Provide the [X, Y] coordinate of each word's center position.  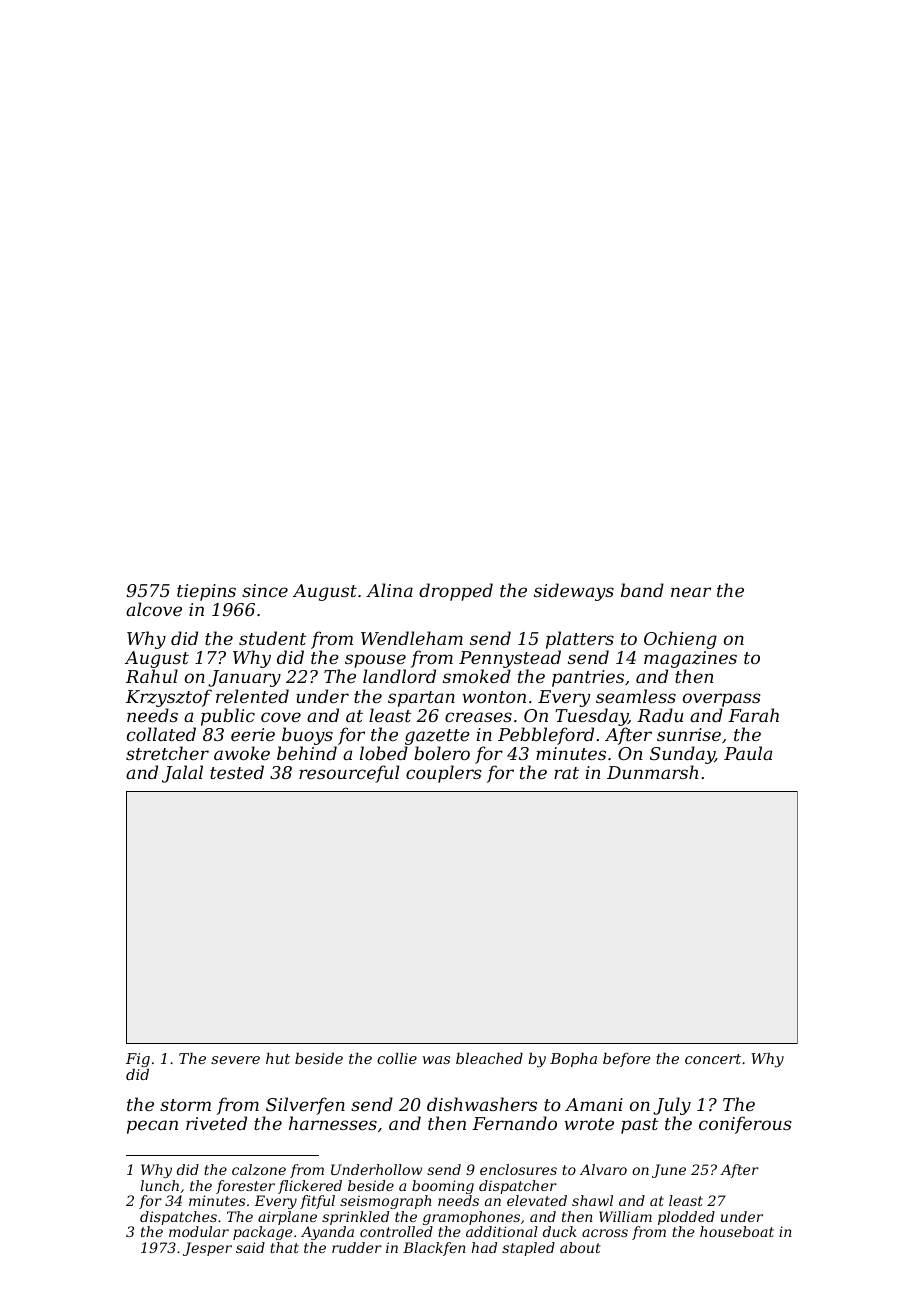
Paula [748, 753]
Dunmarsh [652, 772]
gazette [437, 737]
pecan [152, 1127]
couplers [444, 774]
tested [237, 772]
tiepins [206, 592]
